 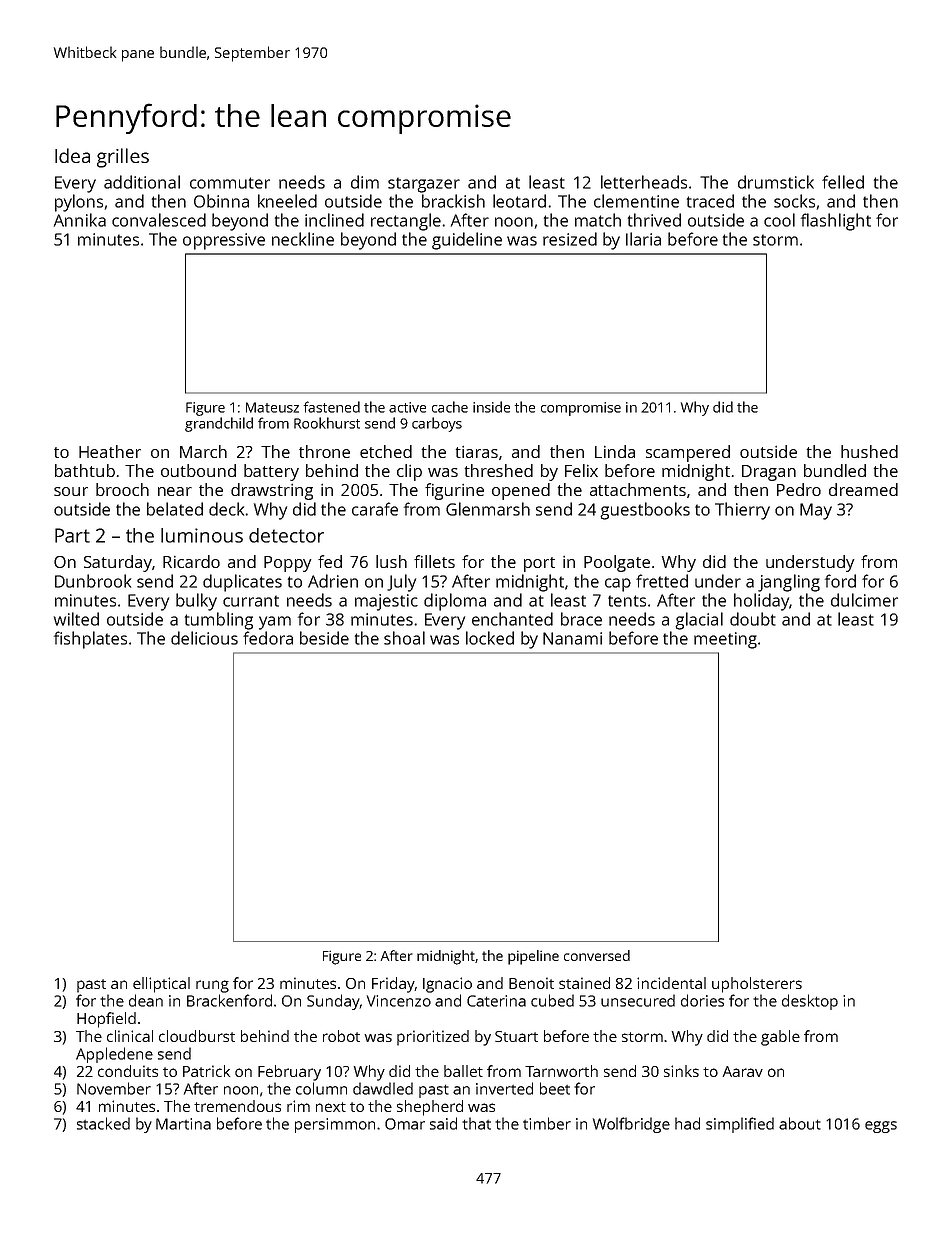 What do you see at coordinates (219, 621) in the screenshot?
I see `tumbling` at bounding box center [219, 621].
